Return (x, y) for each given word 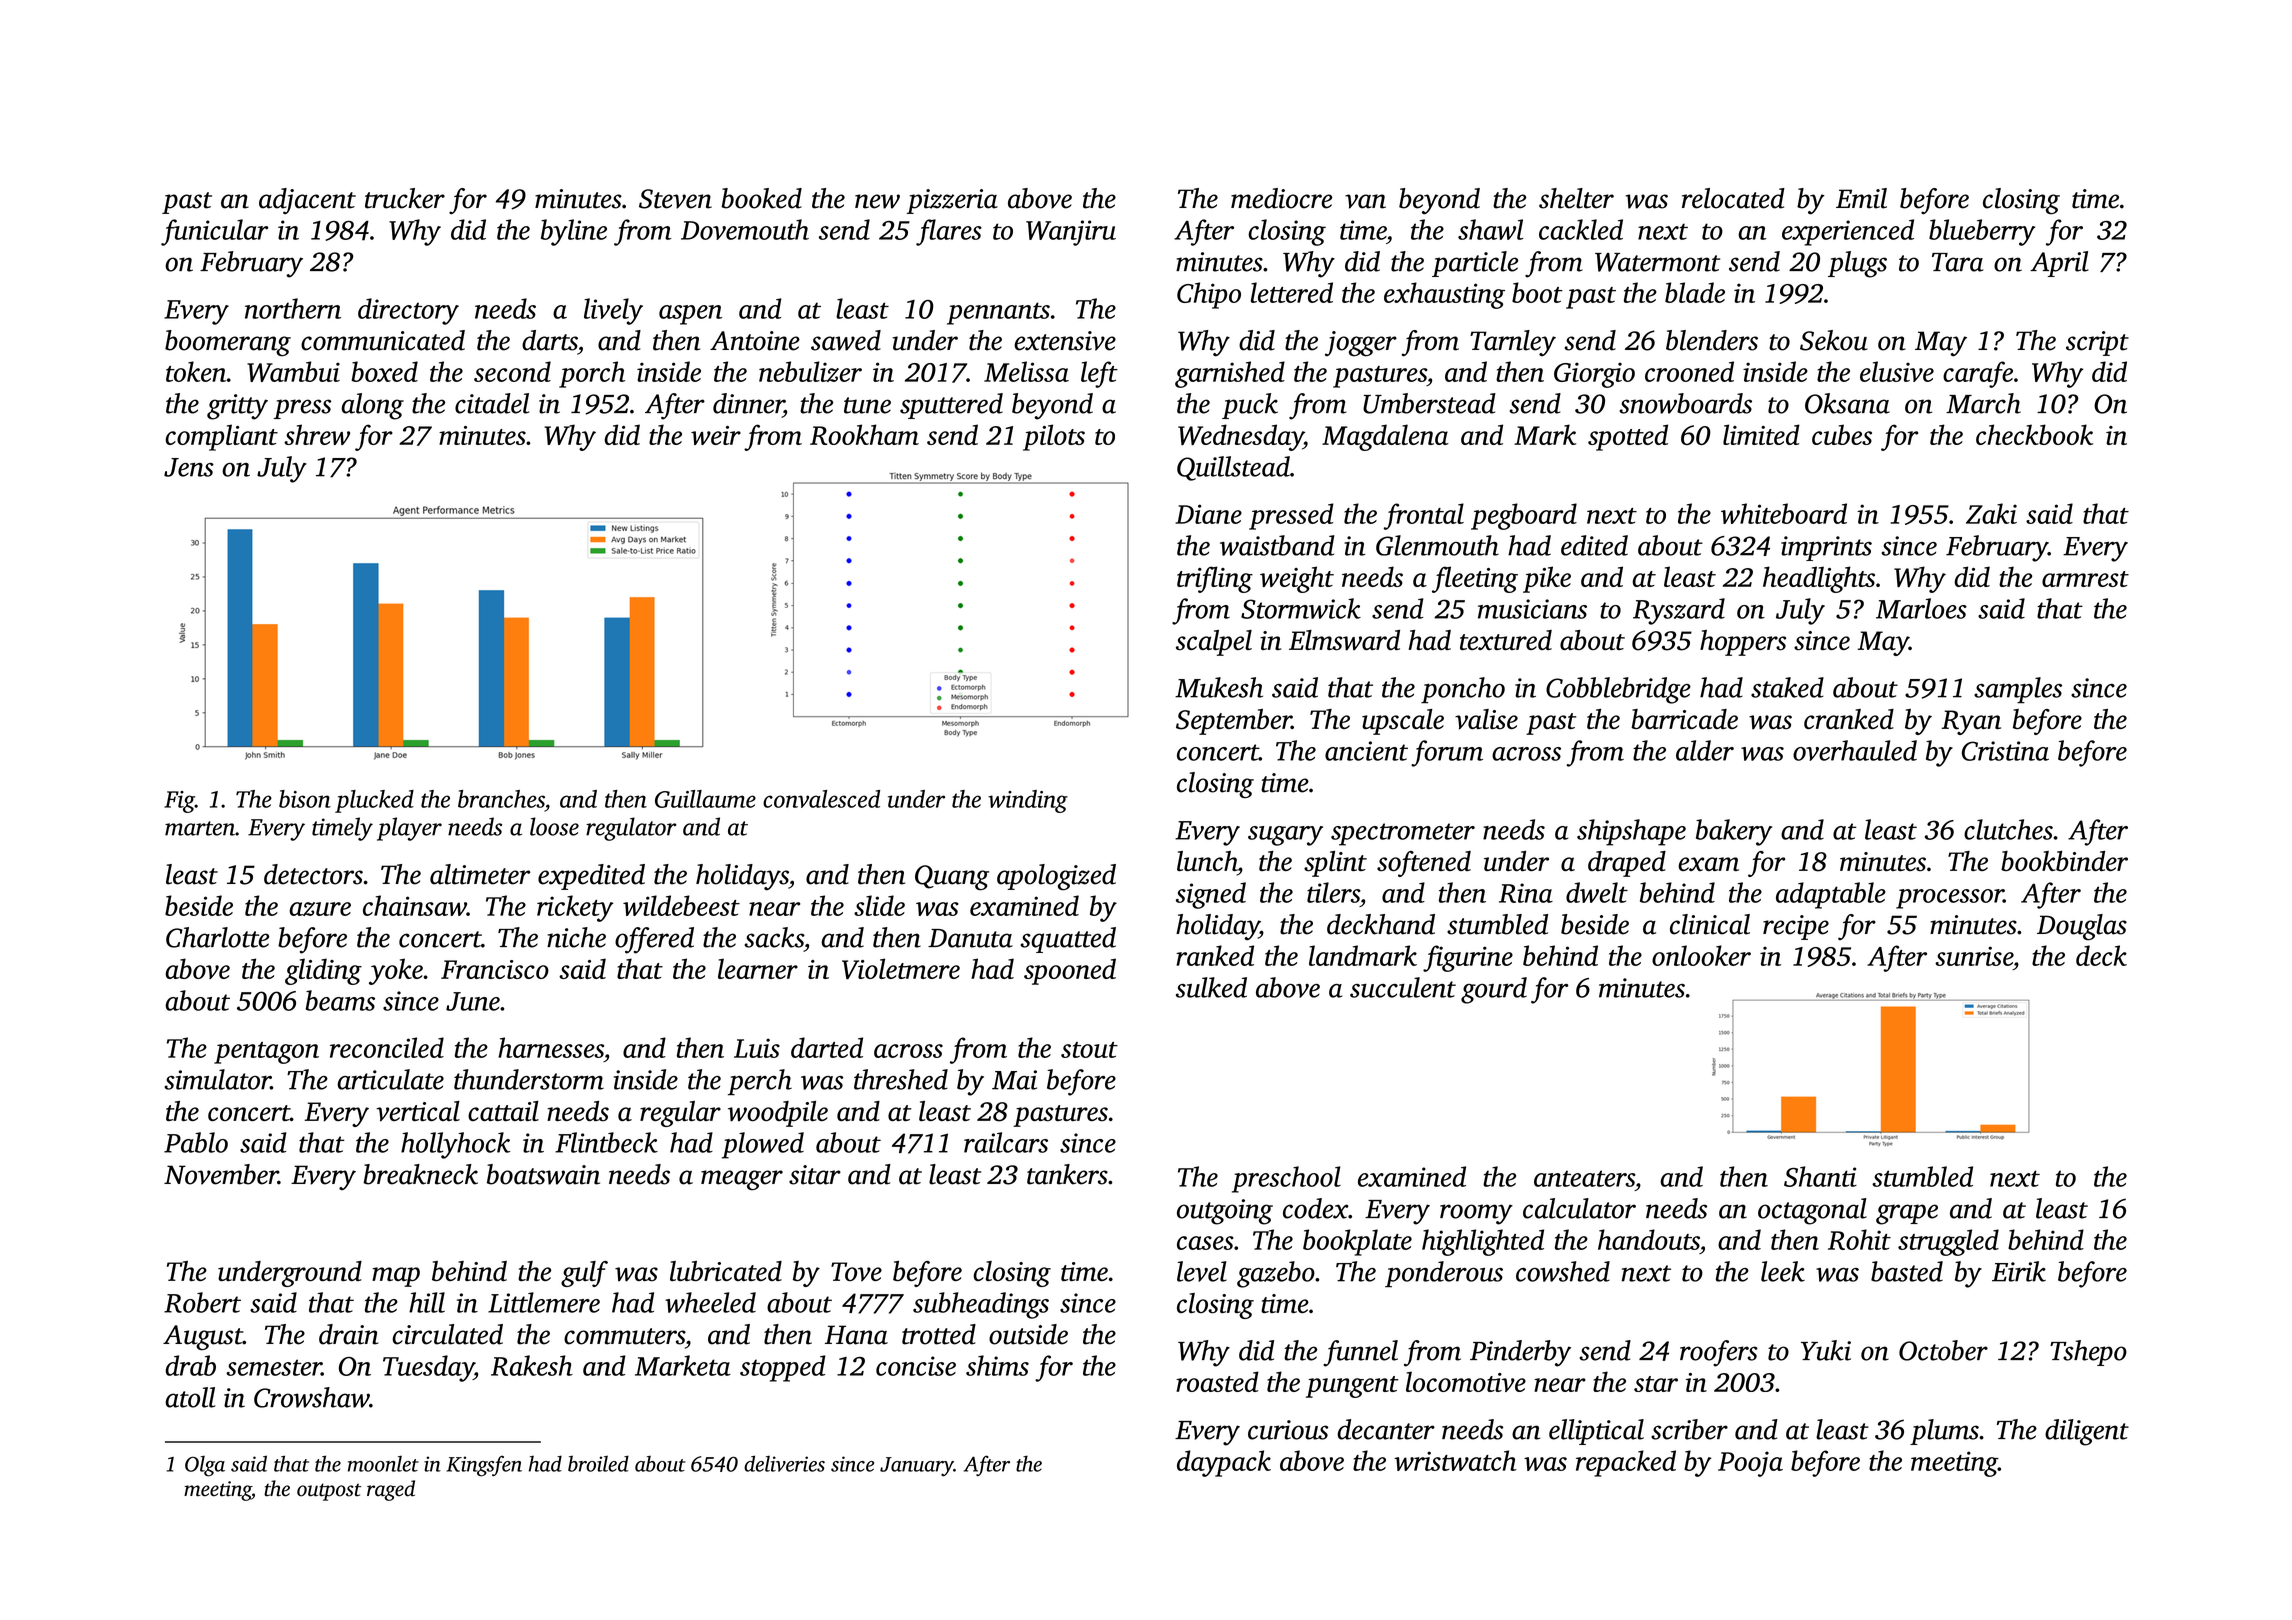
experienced (1848, 232)
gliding (323, 971)
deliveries (784, 1463)
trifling (1215, 579)
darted (827, 1047)
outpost (329, 1492)
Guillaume (705, 799)
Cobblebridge (1618, 690)
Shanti (1820, 1176)
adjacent (307, 201)
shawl (1491, 229)
